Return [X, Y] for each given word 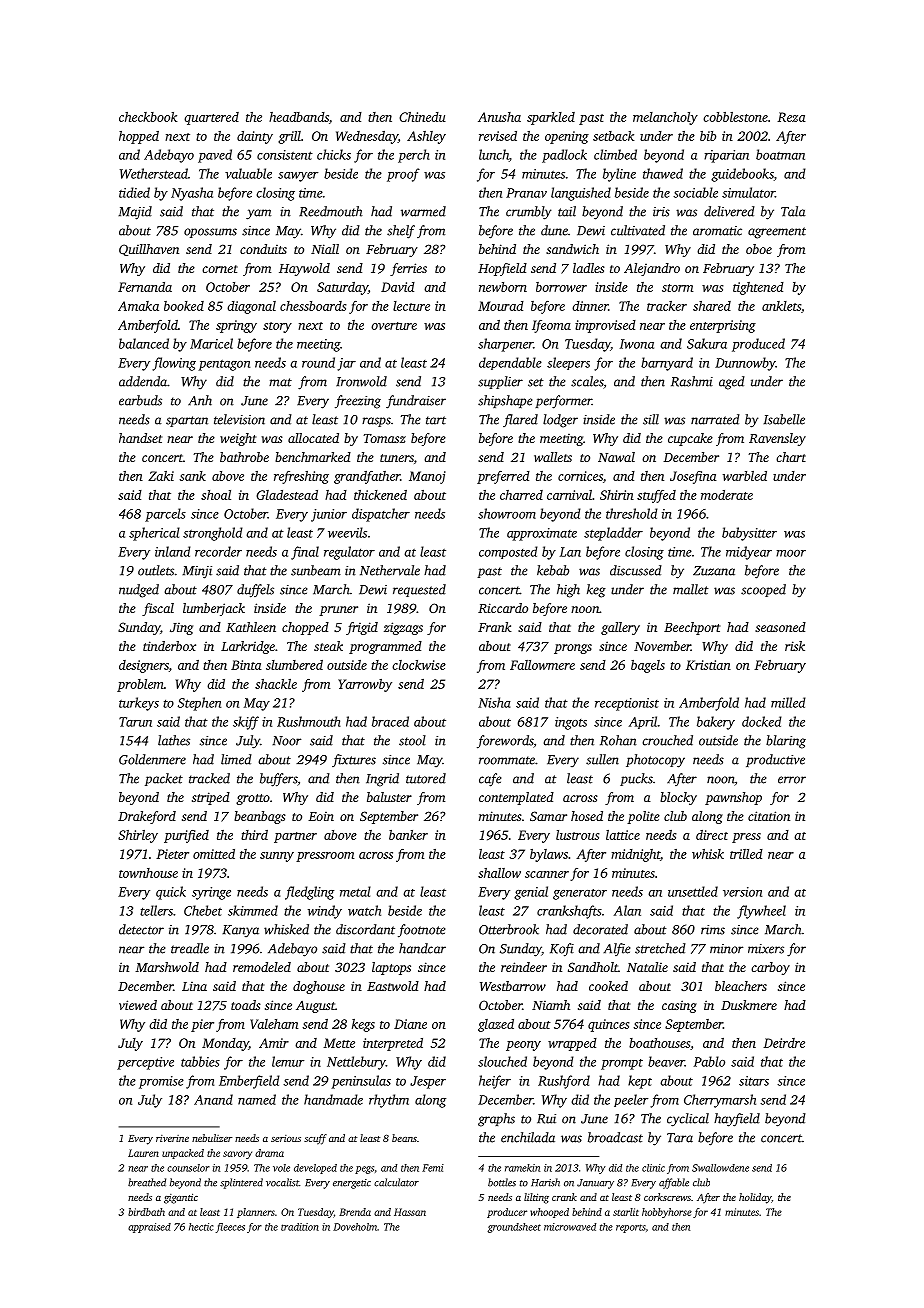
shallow [499, 873]
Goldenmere [152, 759]
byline [619, 175]
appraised [149, 1228]
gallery [620, 628]
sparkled [551, 118]
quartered [211, 118]
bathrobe [244, 457]
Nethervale [390, 570]
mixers [766, 949]
